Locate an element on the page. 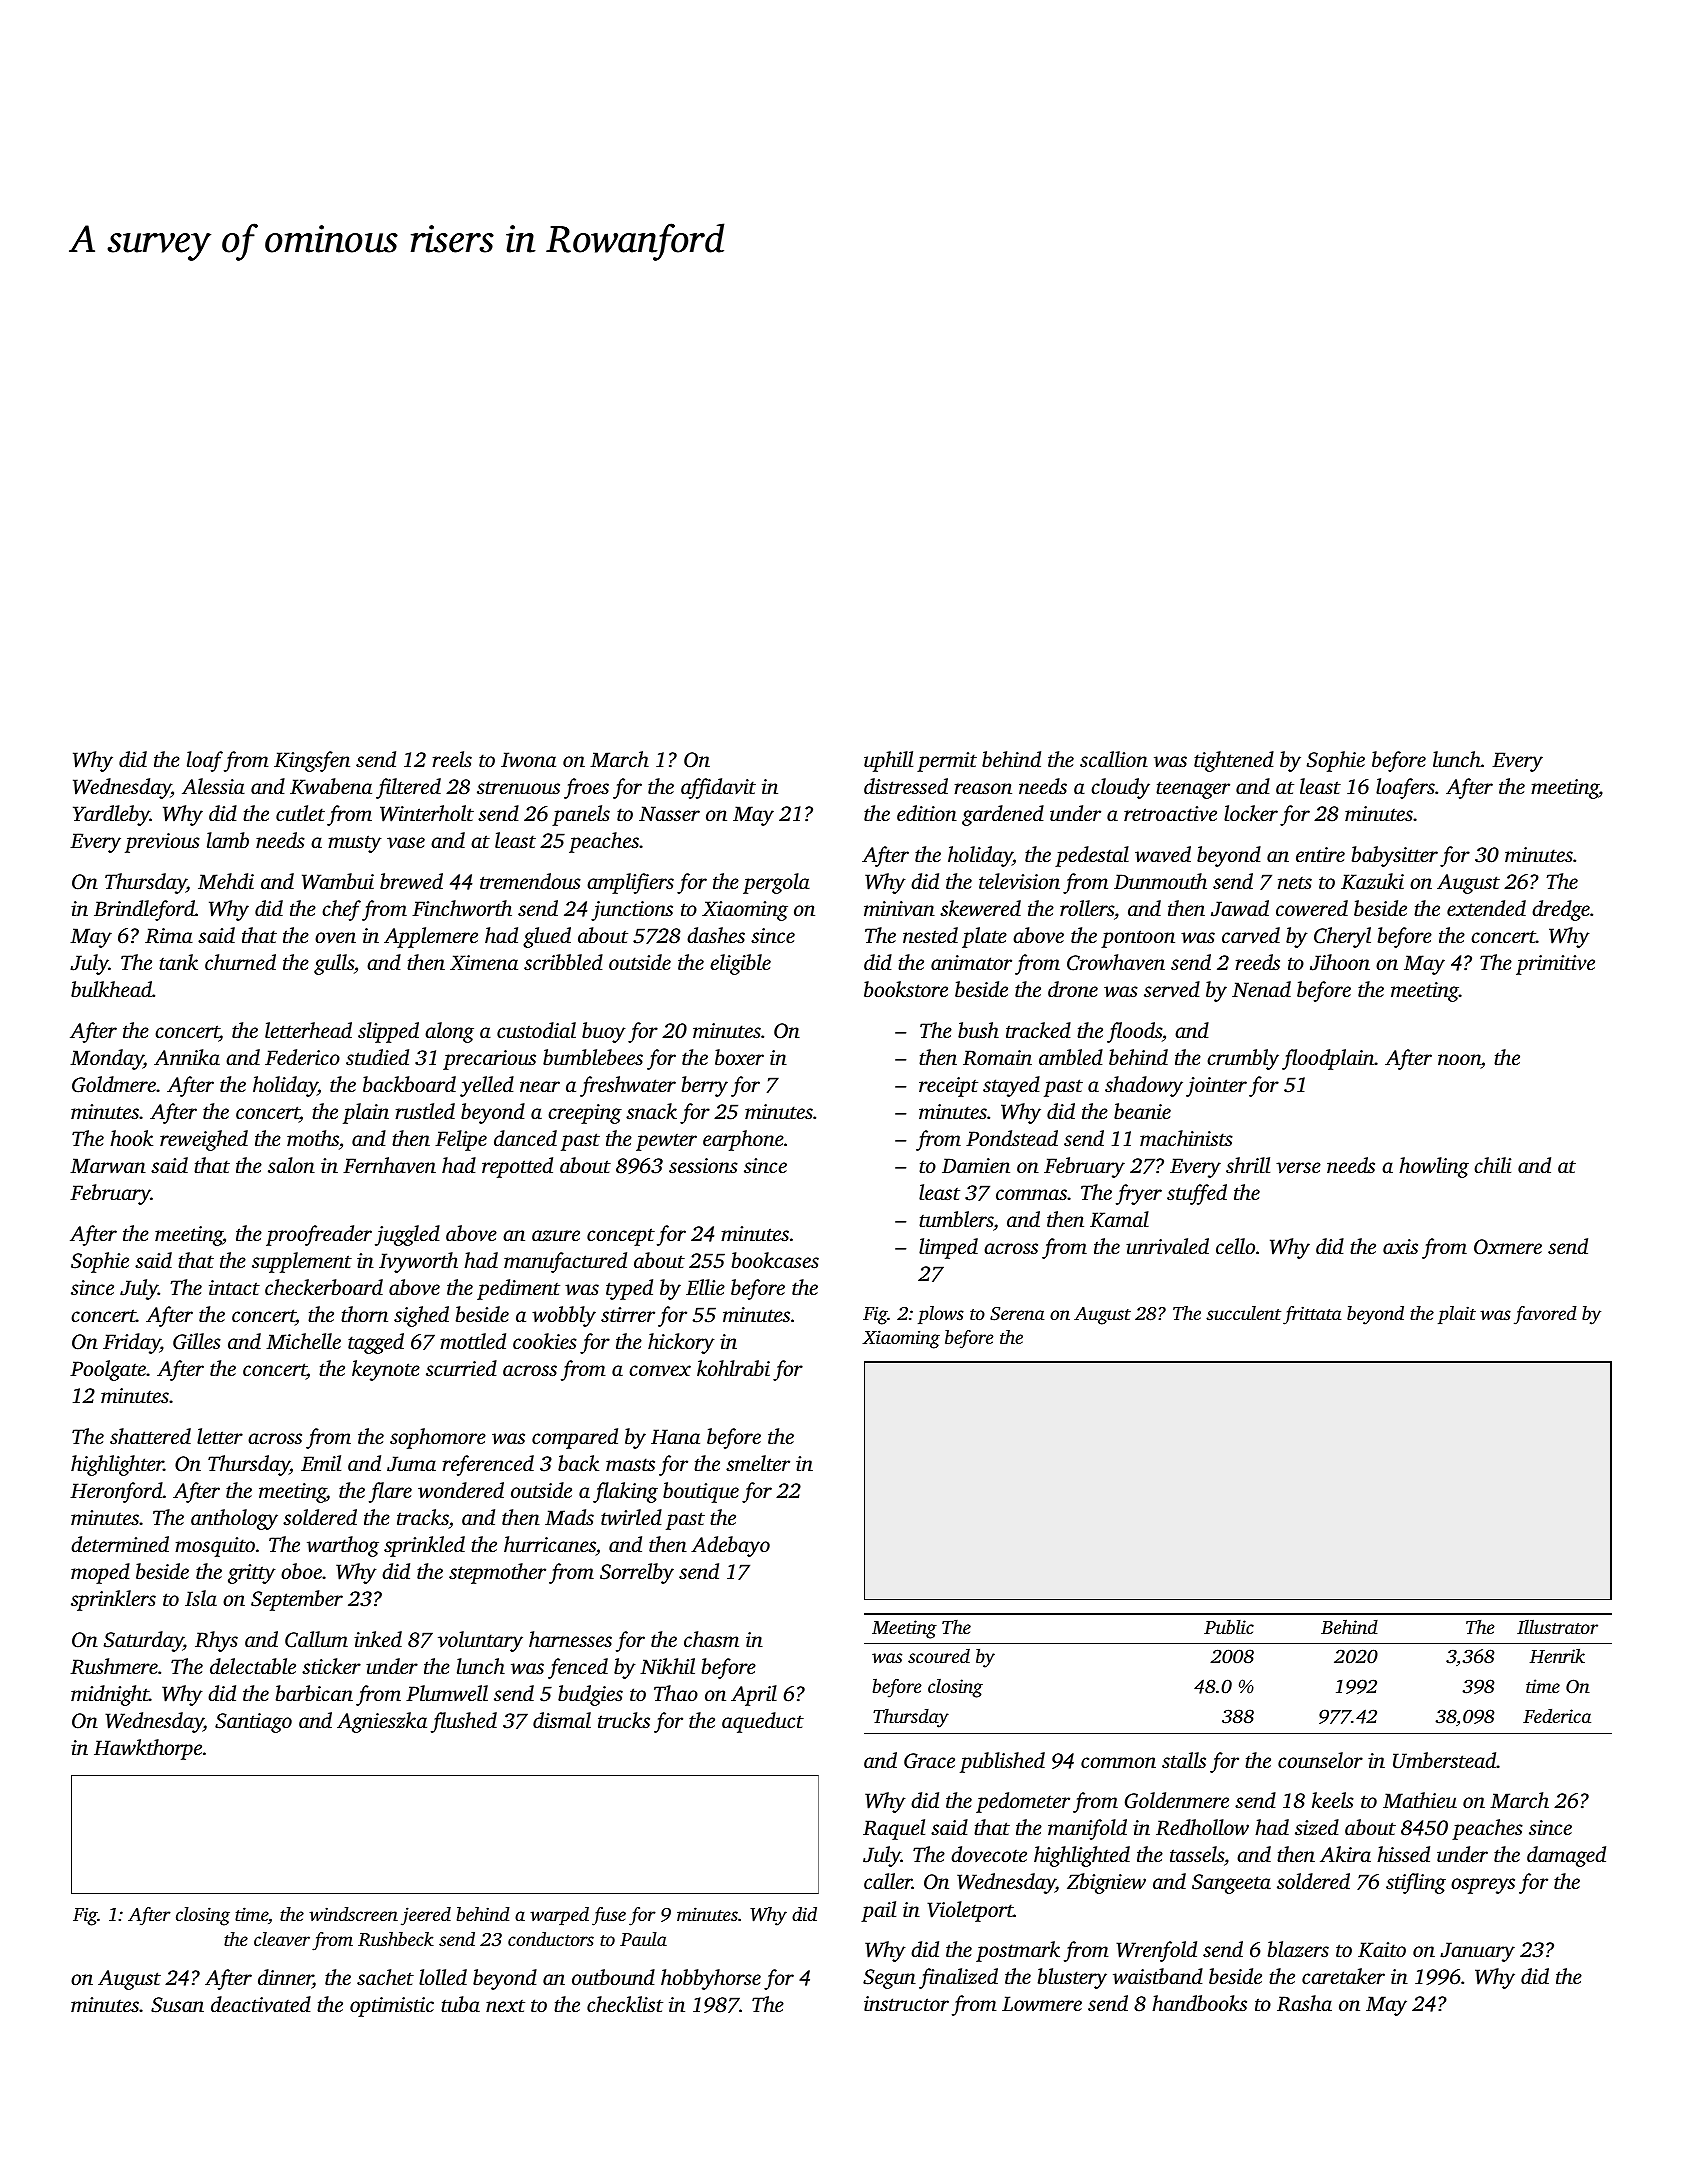 Image resolution: width=1683 pixels, height=2178 pixels. highlighter is located at coordinates (117, 1465).
